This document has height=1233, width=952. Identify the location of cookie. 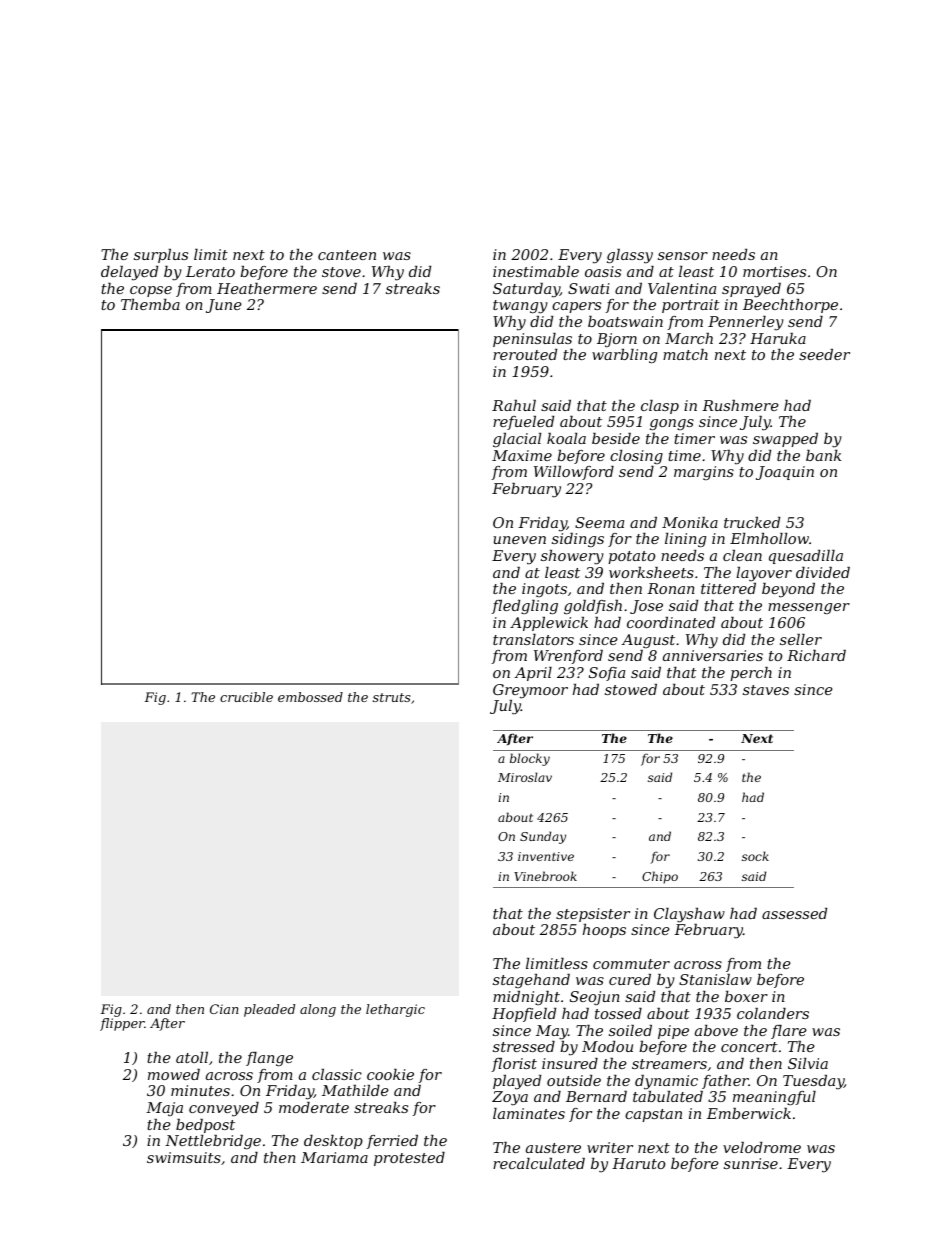
(390, 1074).
